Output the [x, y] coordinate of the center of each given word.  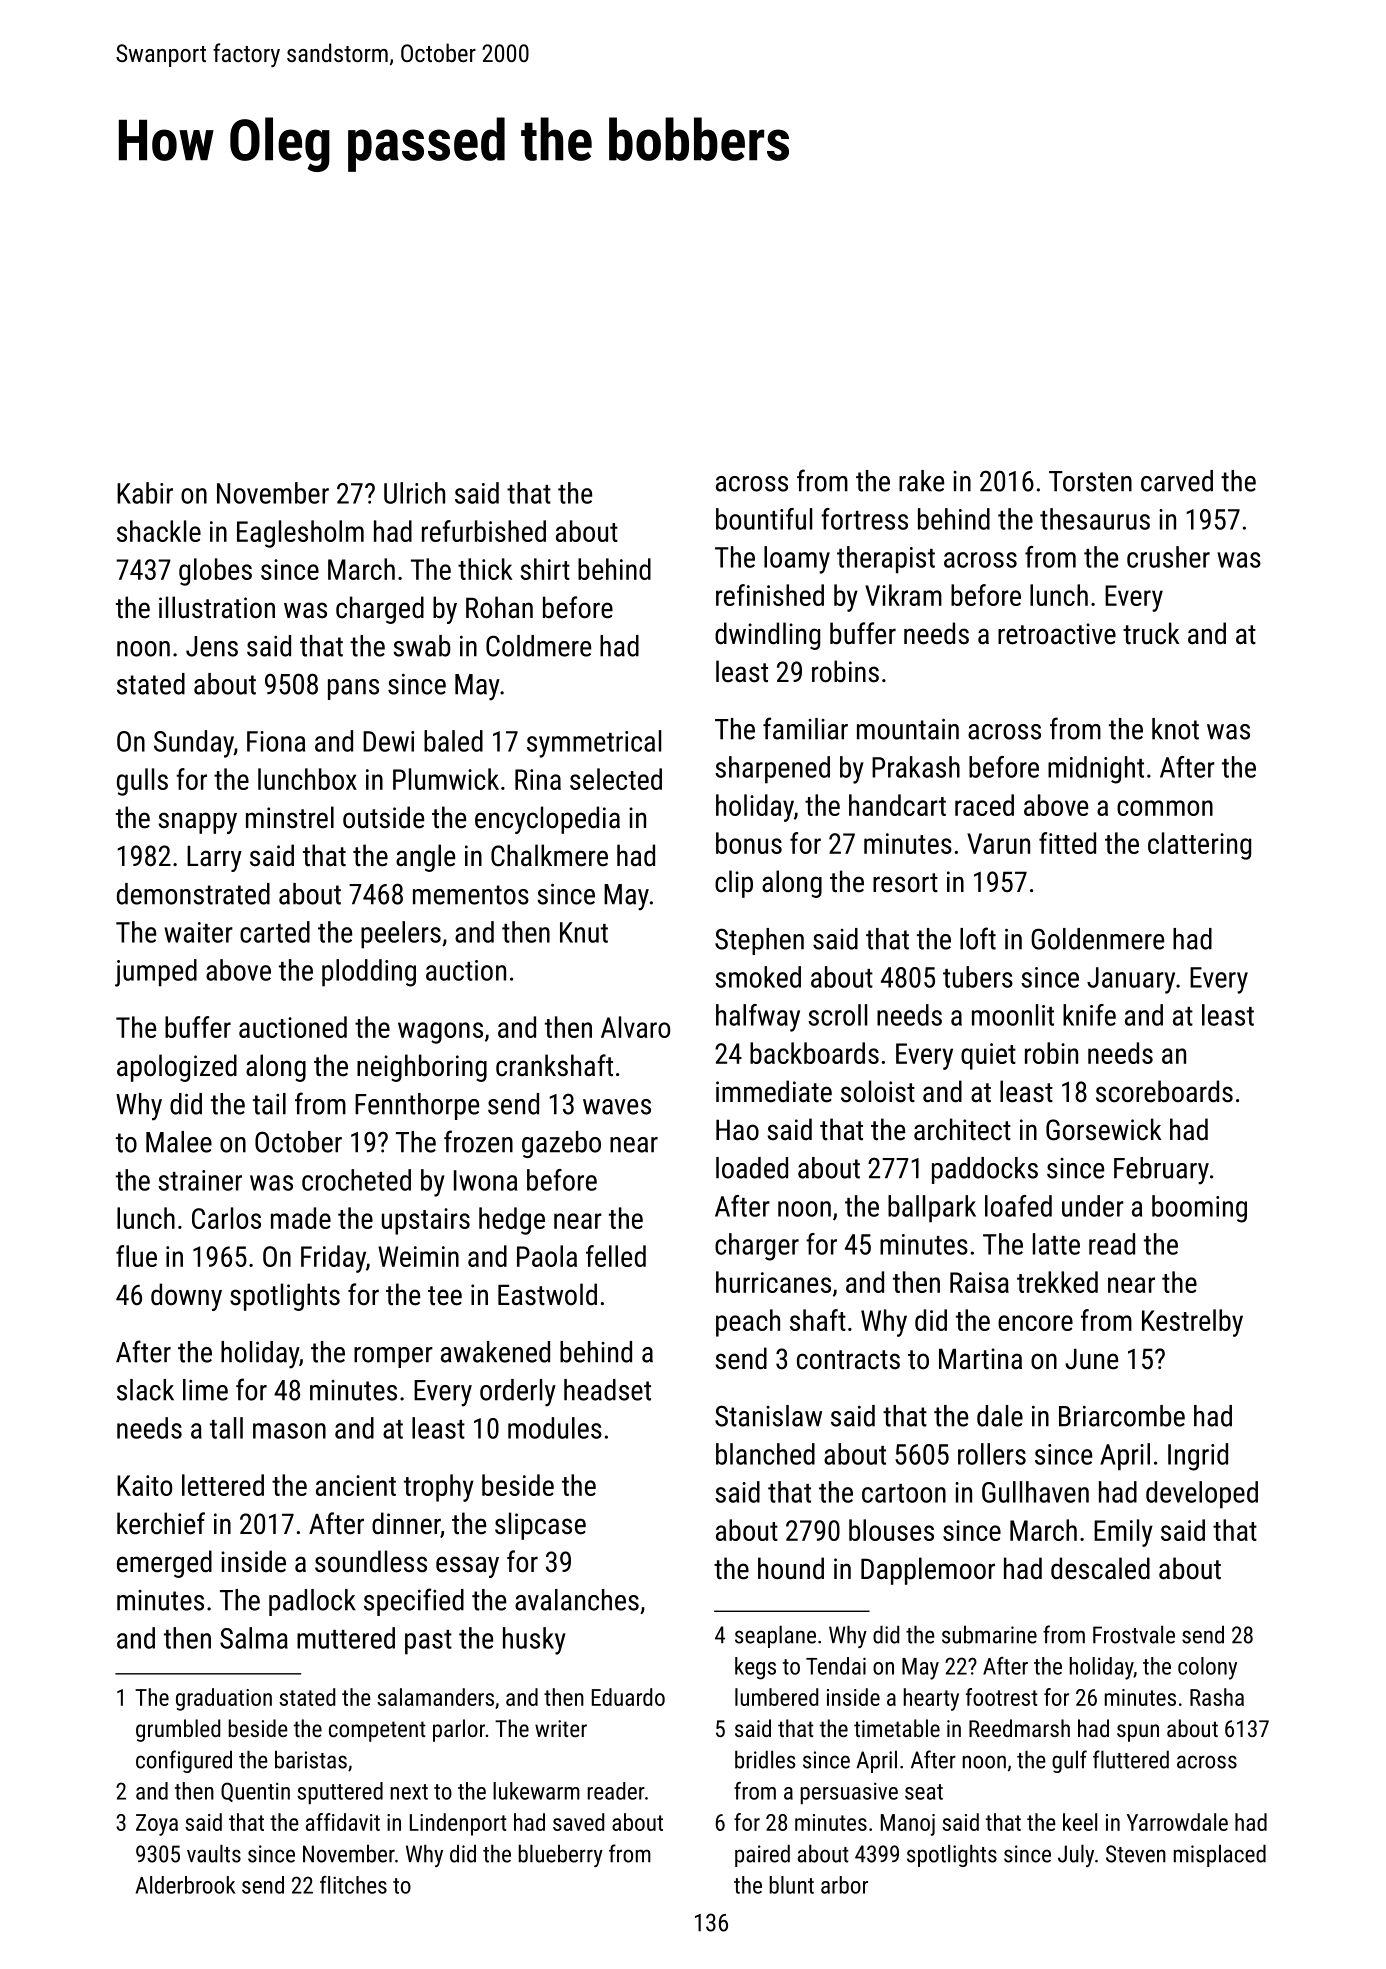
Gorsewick [1104, 1129]
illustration [217, 607]
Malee [179, 1142]
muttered [346, 1638]
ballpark [932, 1209]
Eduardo [628, 1697]
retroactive [1057, 634]
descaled [1100, 1568]
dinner [406, 1523]
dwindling [767, 636]
